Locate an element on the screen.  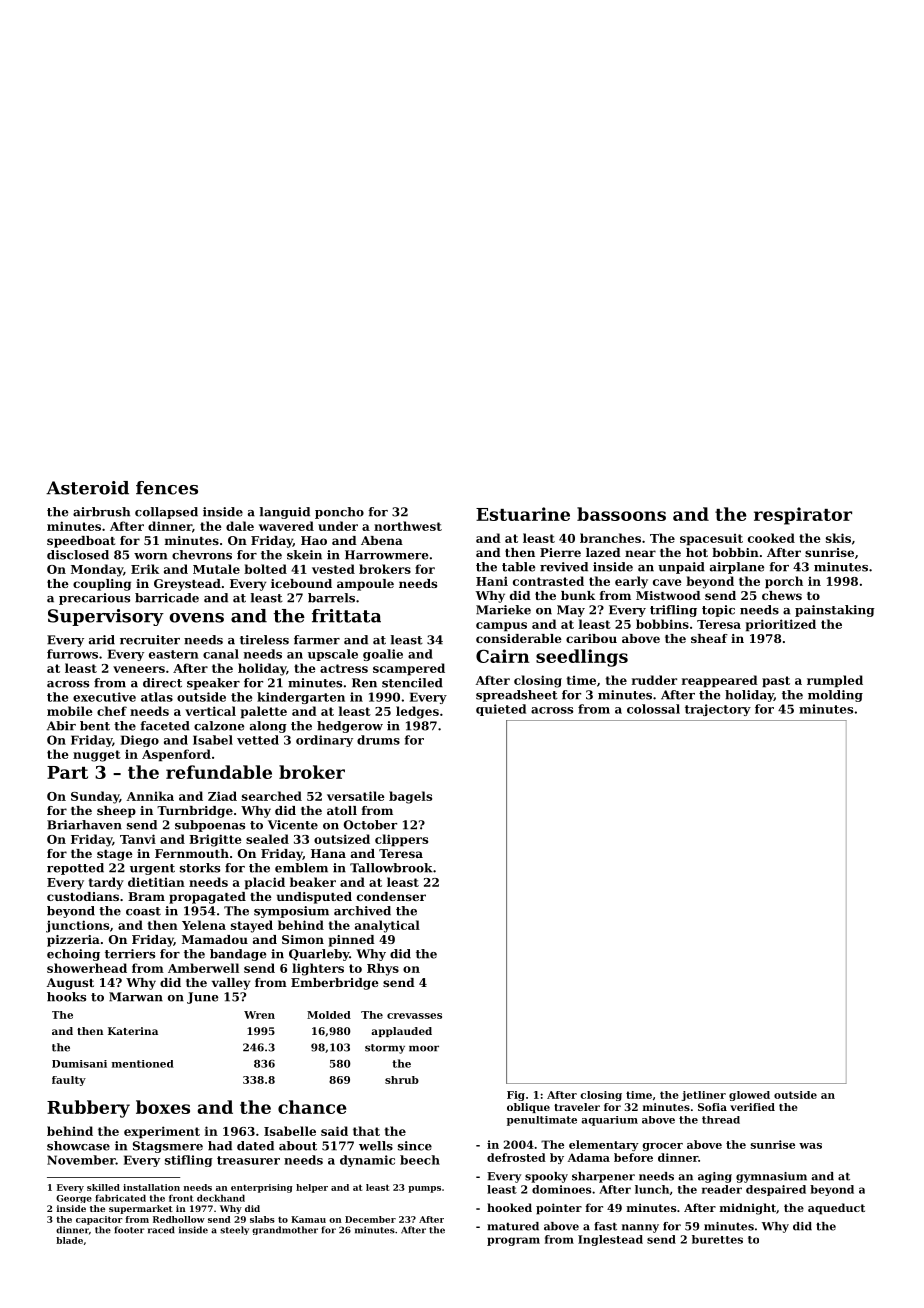
respirator is located at coordinates (803, 516).
